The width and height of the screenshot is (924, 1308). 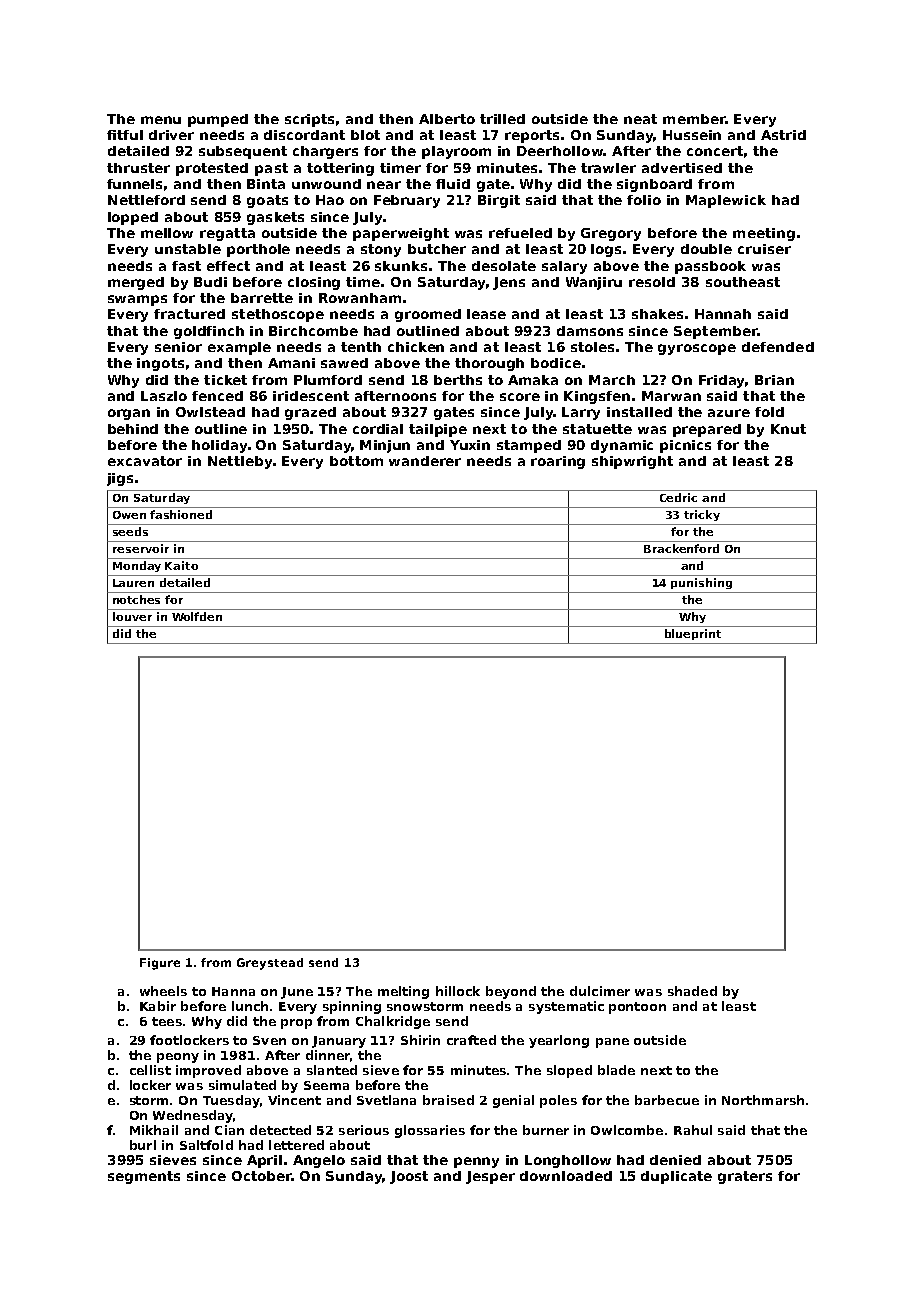 What do you see at coordinates (240, 462) in the screenshot?
I see `Nettleby` at bounding box center [240, 462].
